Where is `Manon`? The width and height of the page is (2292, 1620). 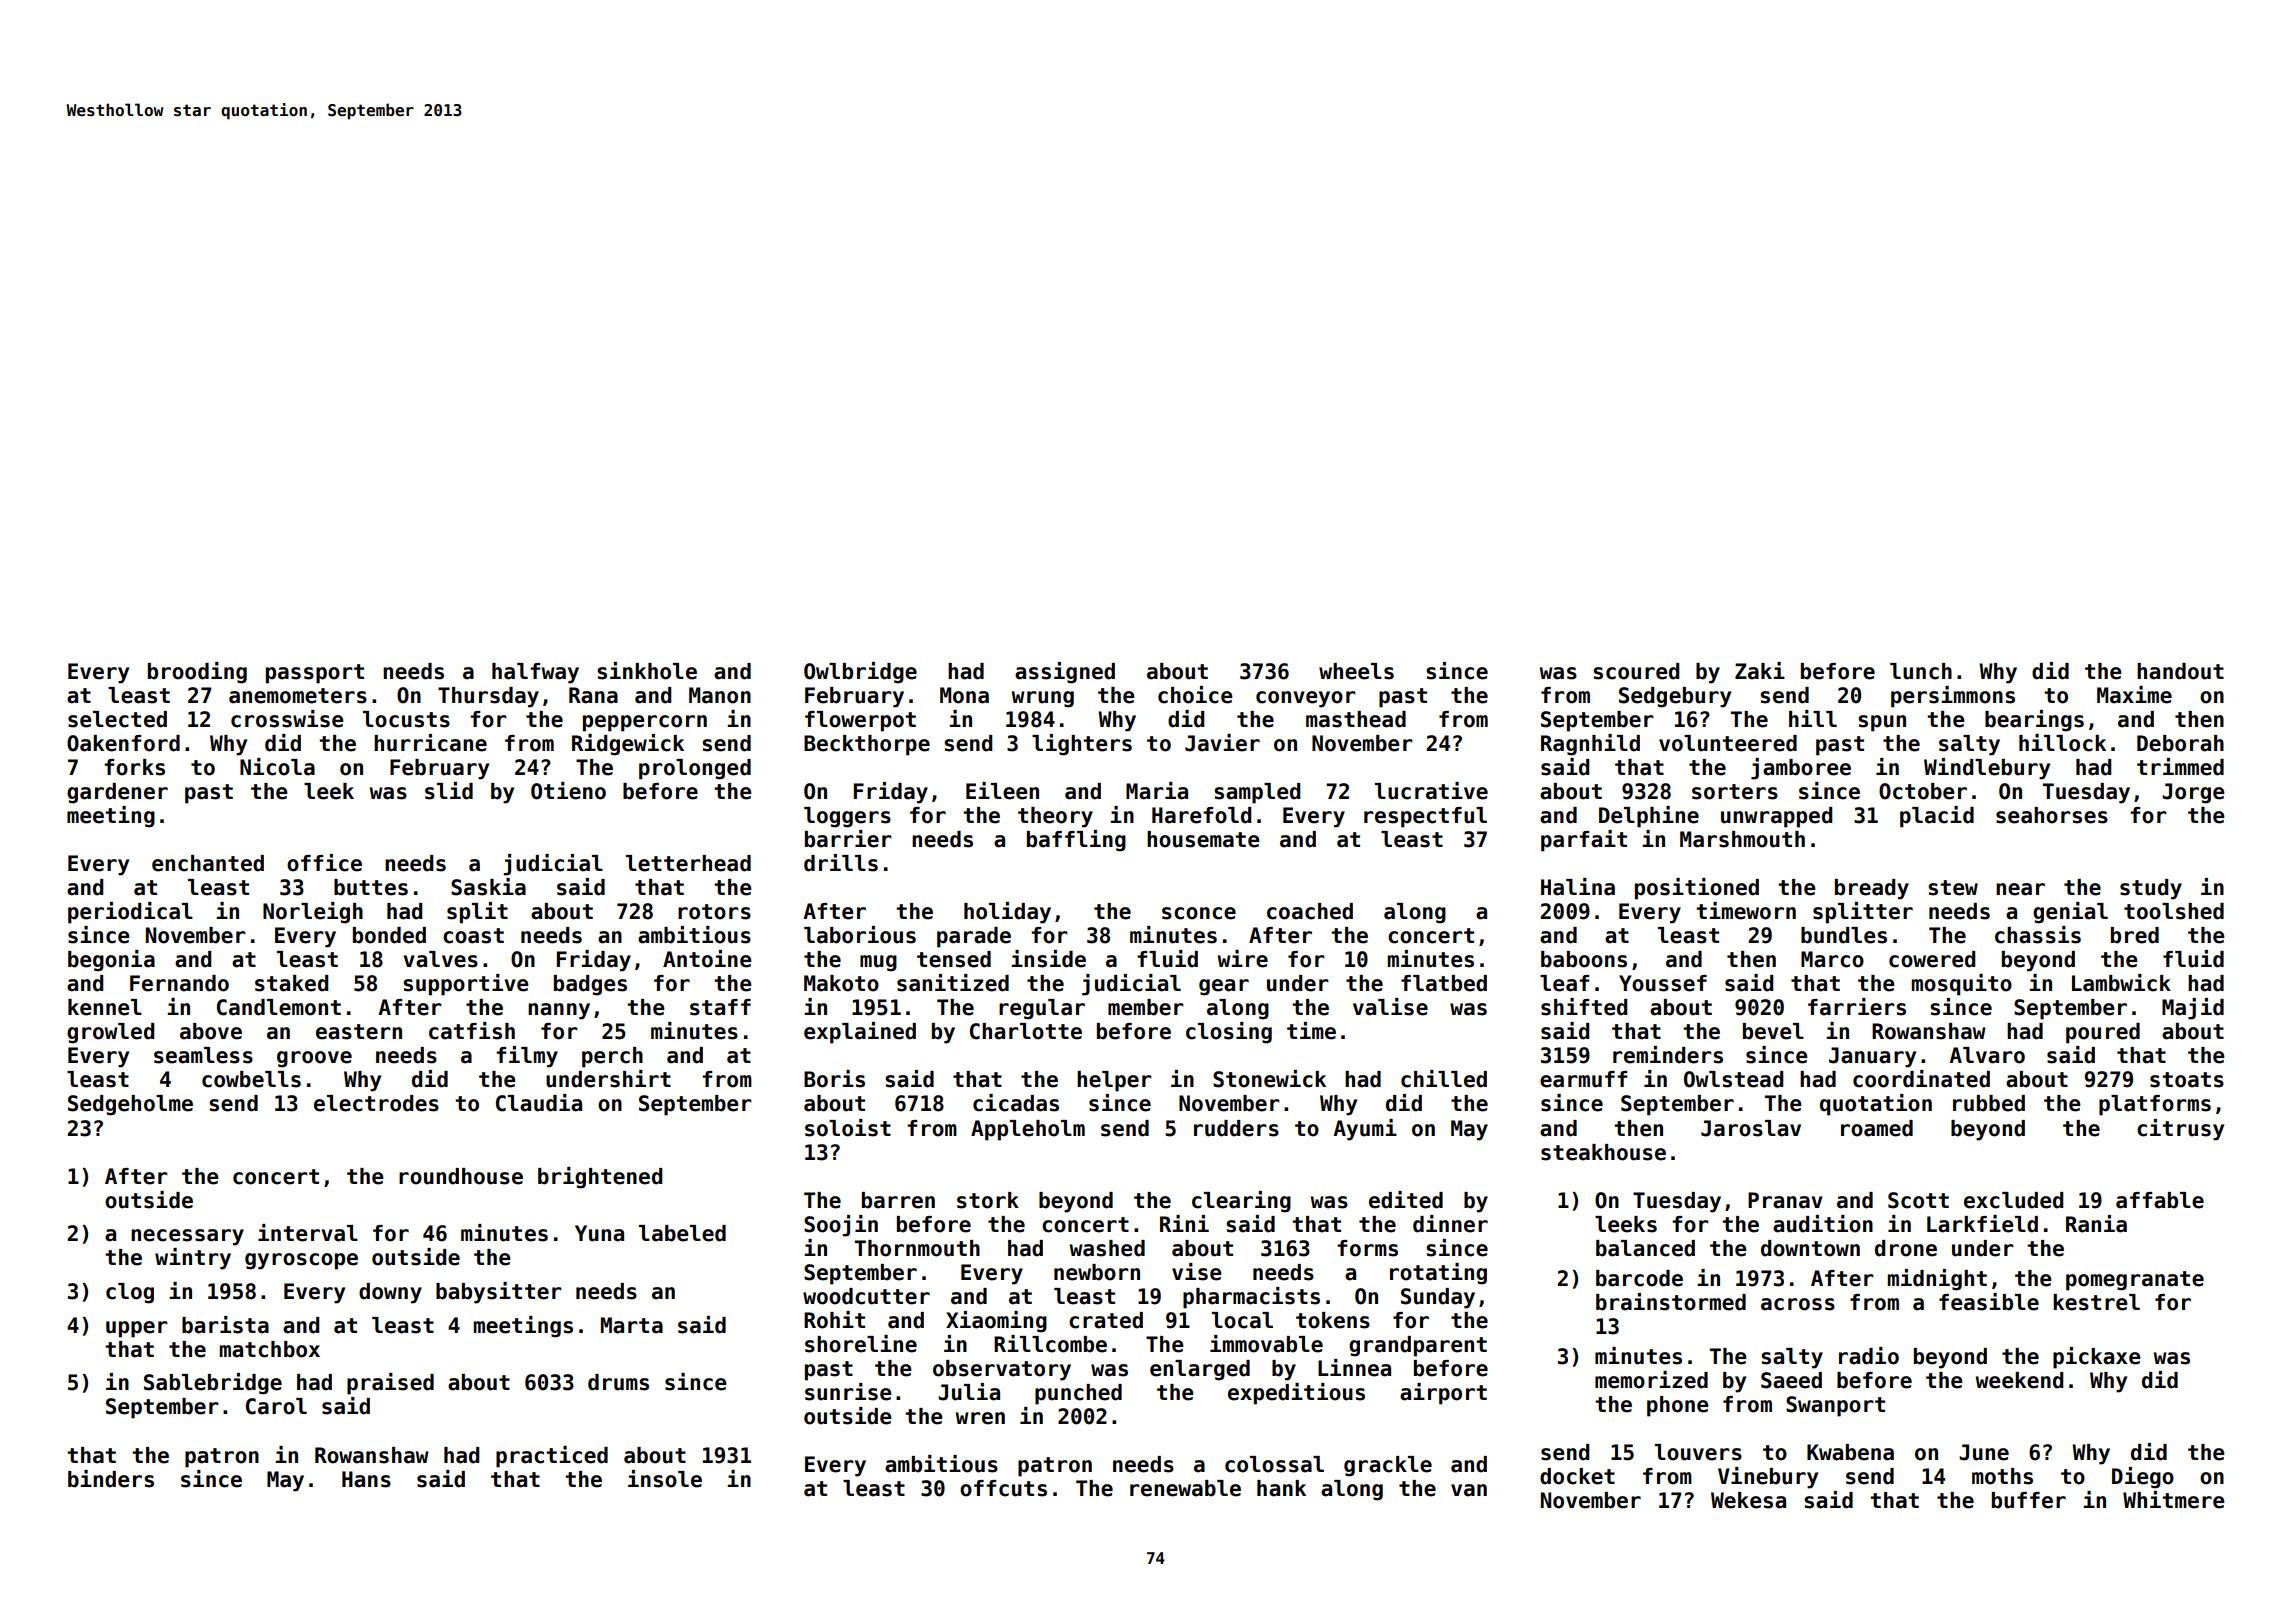
Manon is located at coordinates (720, 695).
